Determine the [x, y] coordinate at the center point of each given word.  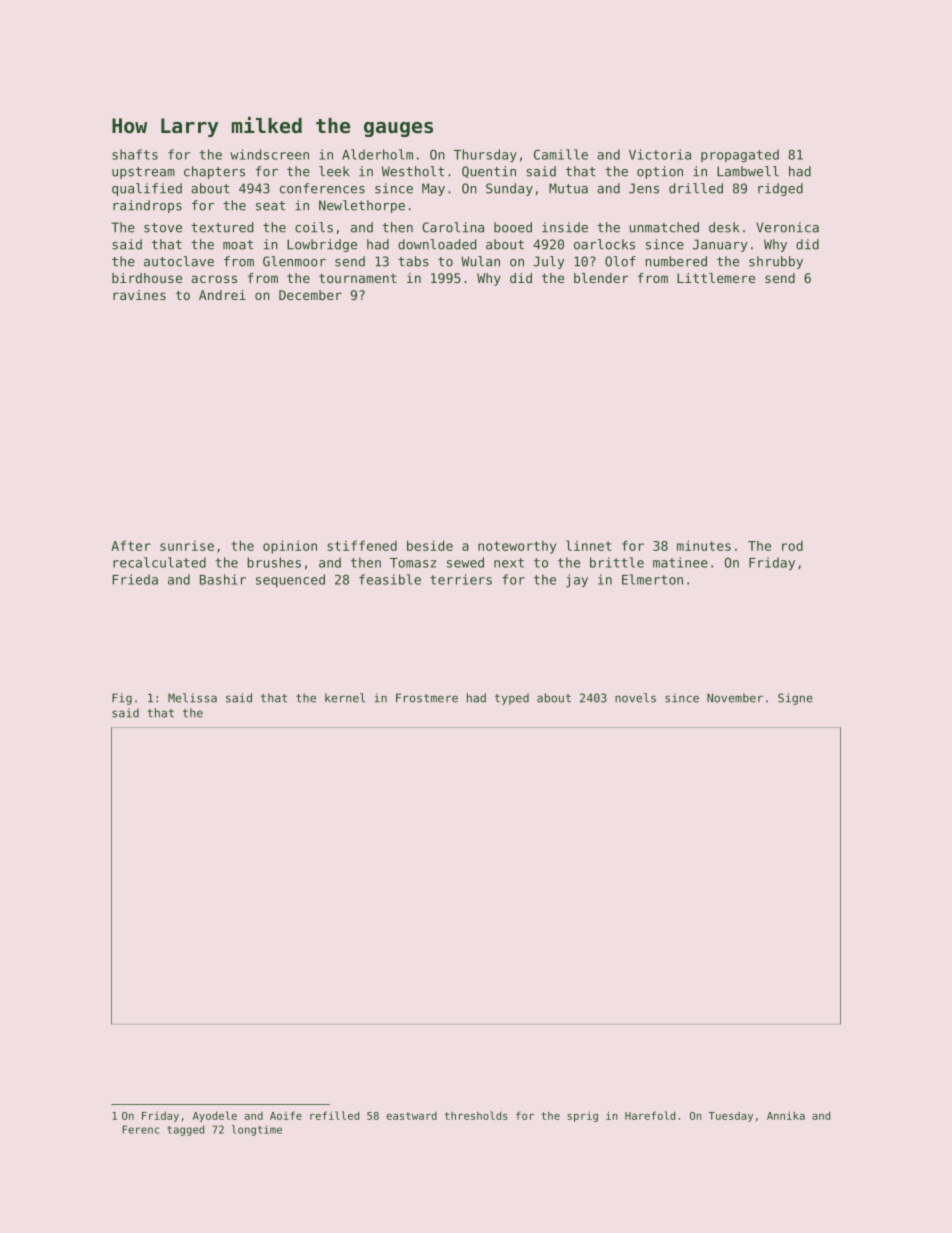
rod [792, 546]
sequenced [290, 581]
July [548, 262]
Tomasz [413, 563]
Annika [786, 1115]
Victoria [660, 154]
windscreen [269, 154]
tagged [185, 1130]
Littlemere [716, 278]
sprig [582, 1116]
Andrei [222, 295]
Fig [122, 699]
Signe [795, 699]
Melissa [192, 698]
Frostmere [427, 698]
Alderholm [377, 154]
